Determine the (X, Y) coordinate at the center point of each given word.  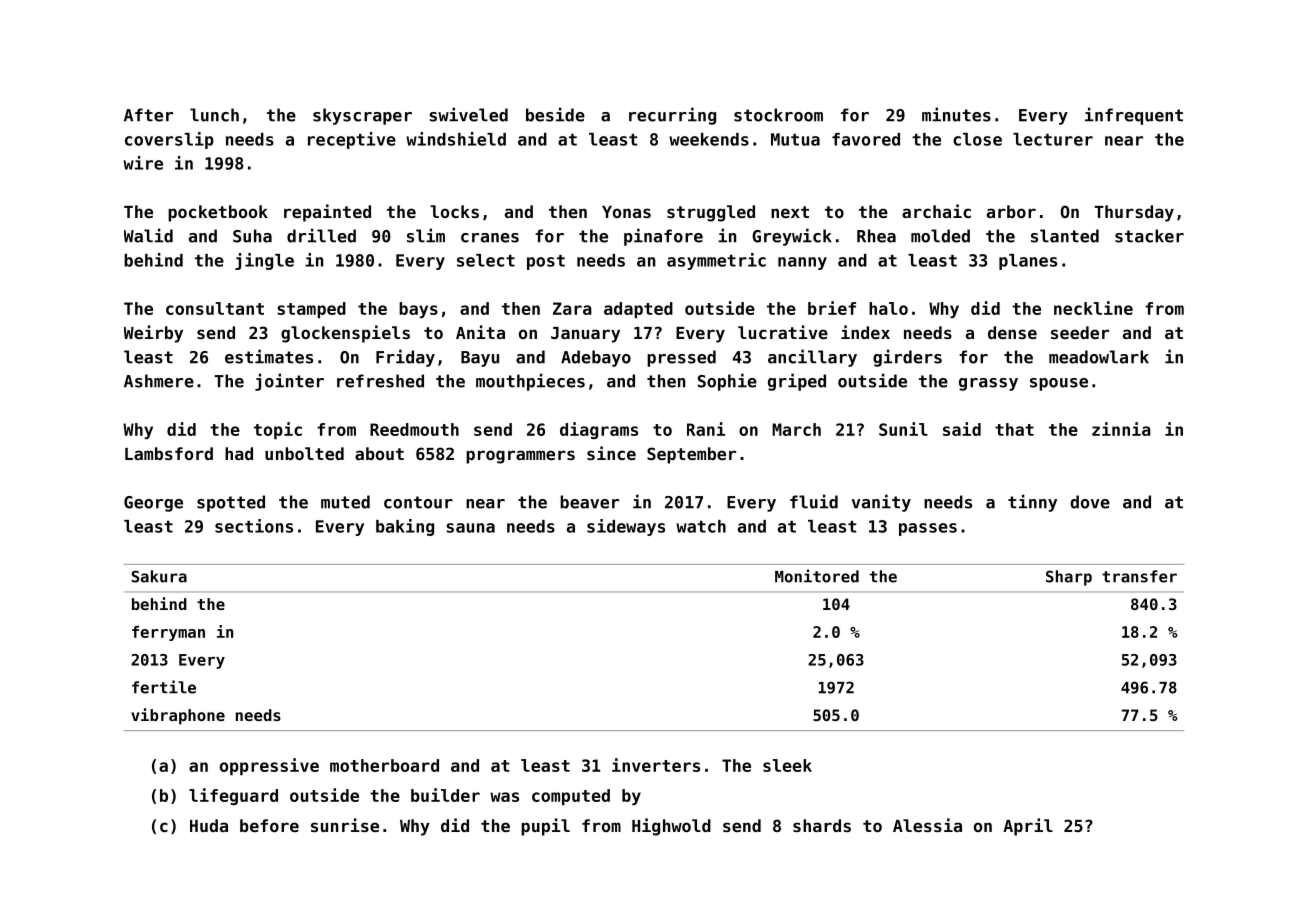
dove (1090, 502)
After (148, 115)
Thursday (1134, 213)
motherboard (384, 765)
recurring (672, 116)
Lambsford (169, 453)
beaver (589, 502)
